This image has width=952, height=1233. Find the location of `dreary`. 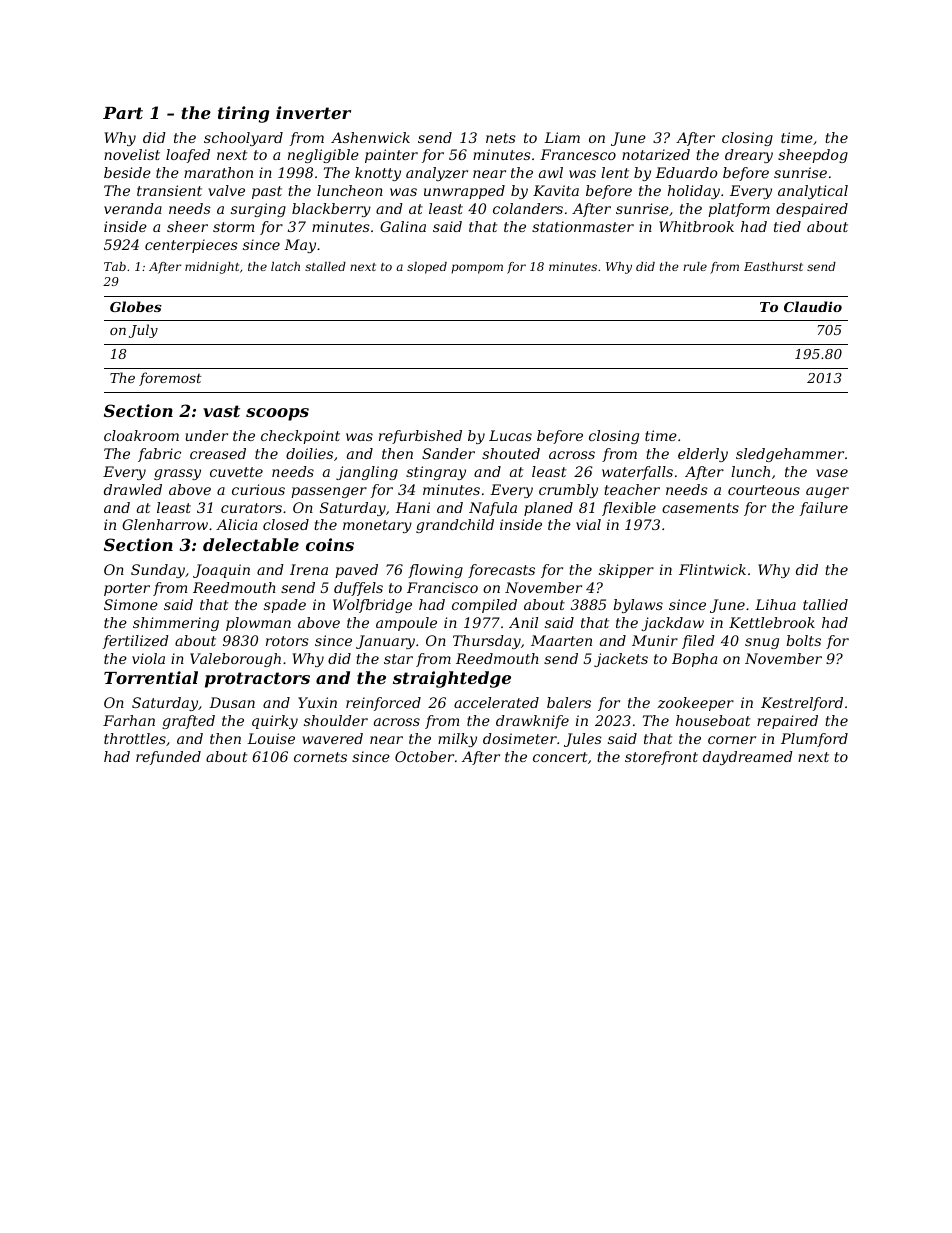

dreary is located at coordinates (749, 156).
